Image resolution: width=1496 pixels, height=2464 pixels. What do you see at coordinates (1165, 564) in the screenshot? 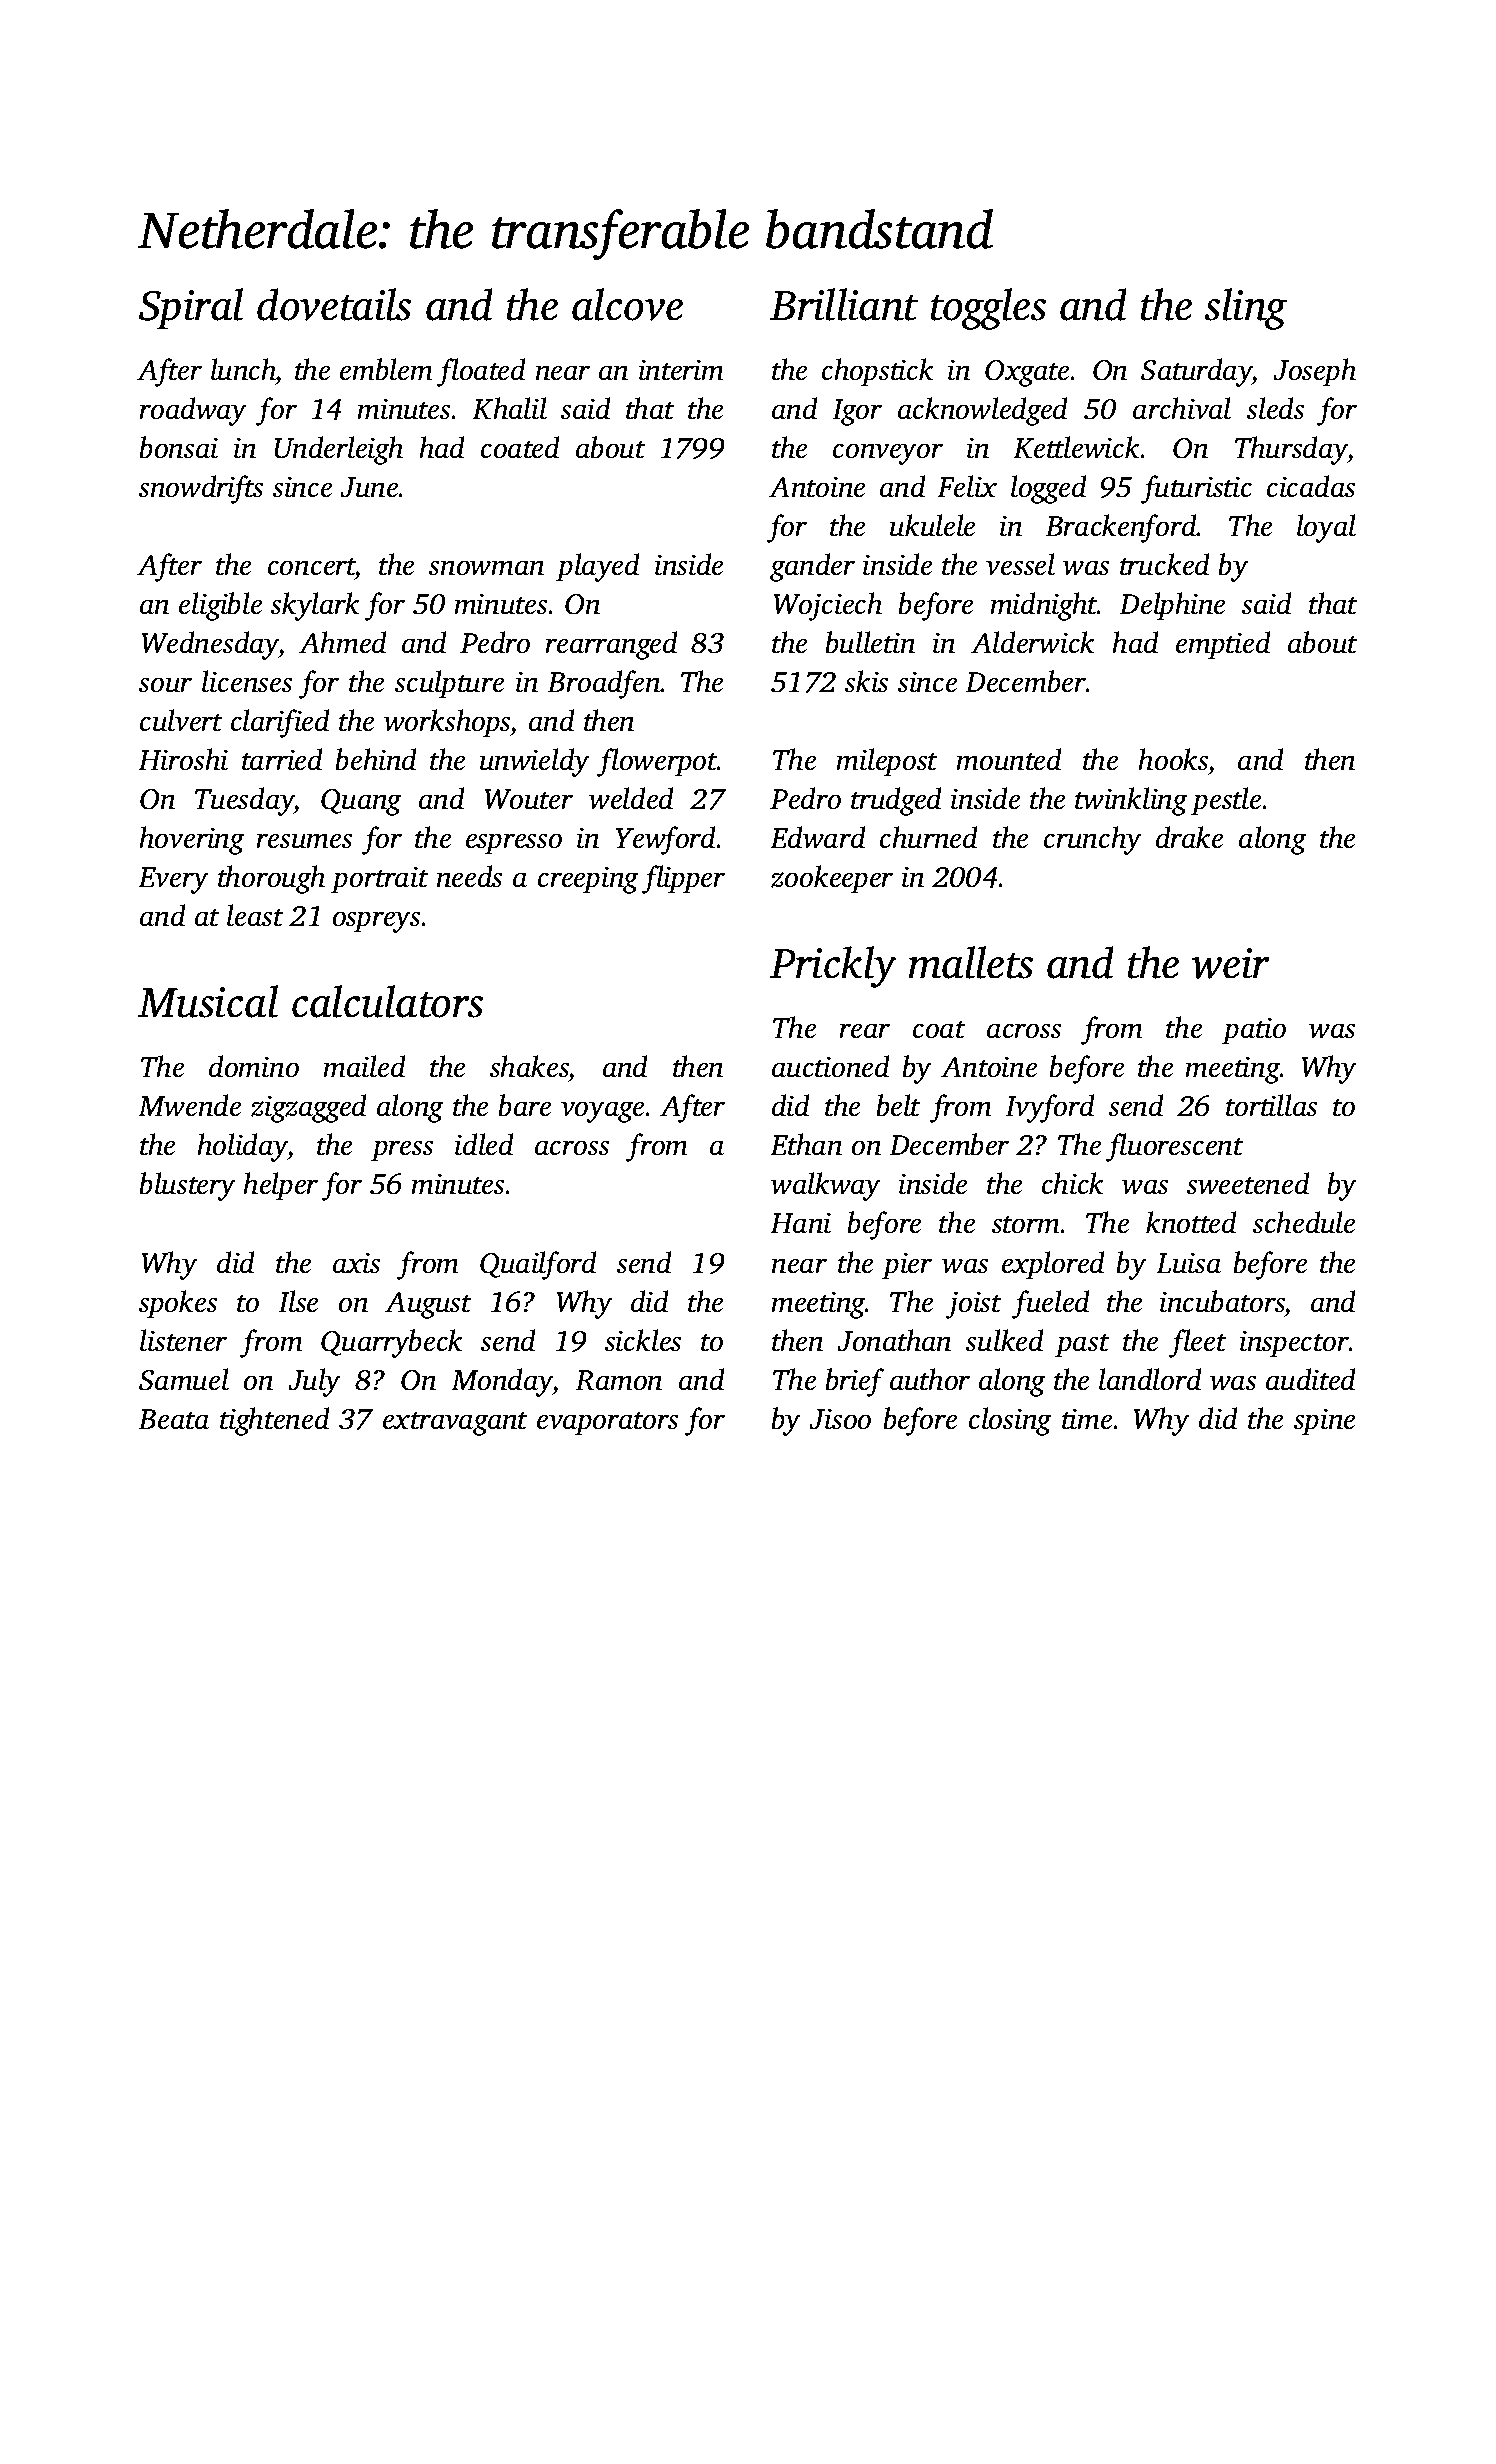
I see `trucked` at bounding box center [1165, 564].
